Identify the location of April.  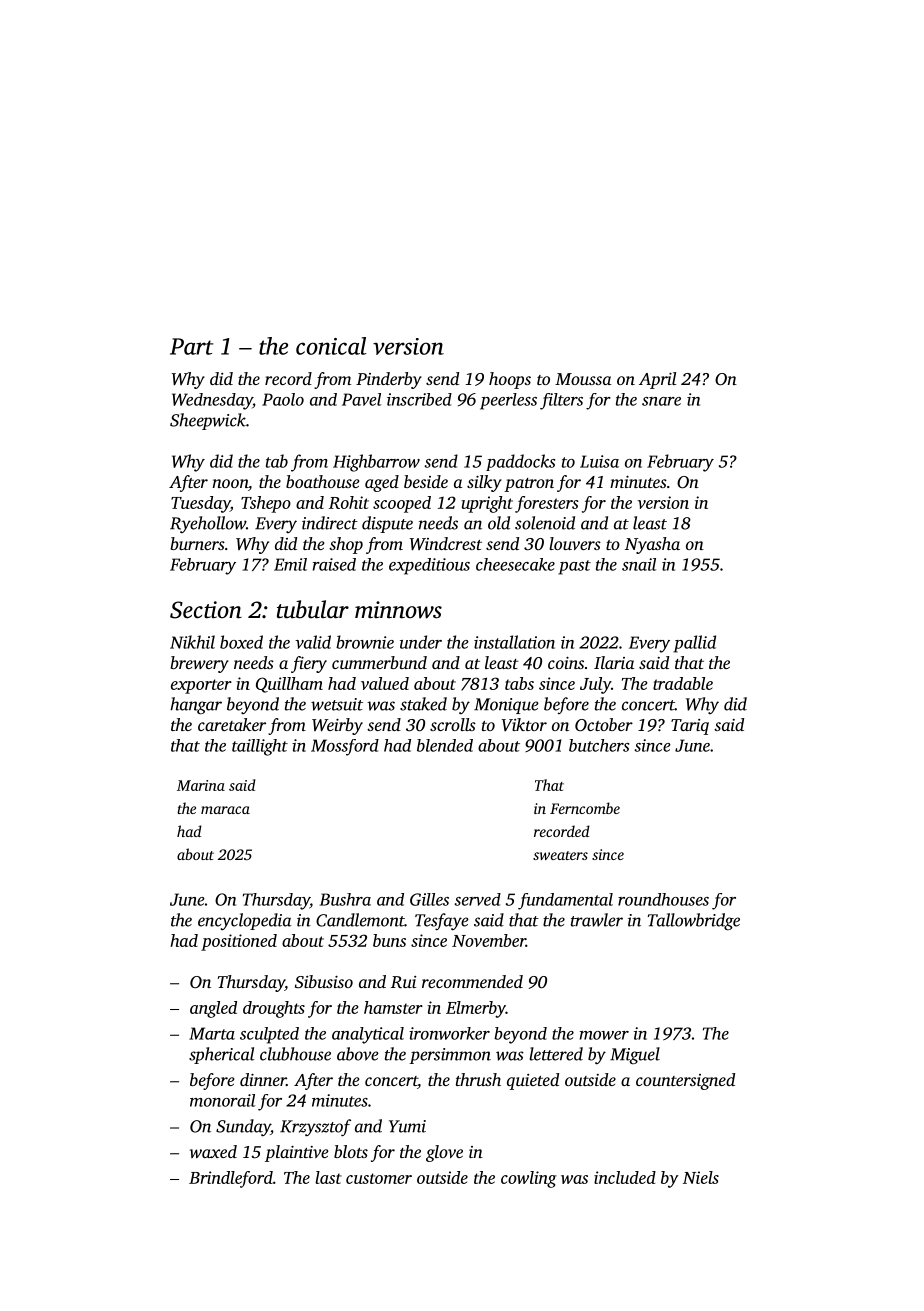
(657, 380).
